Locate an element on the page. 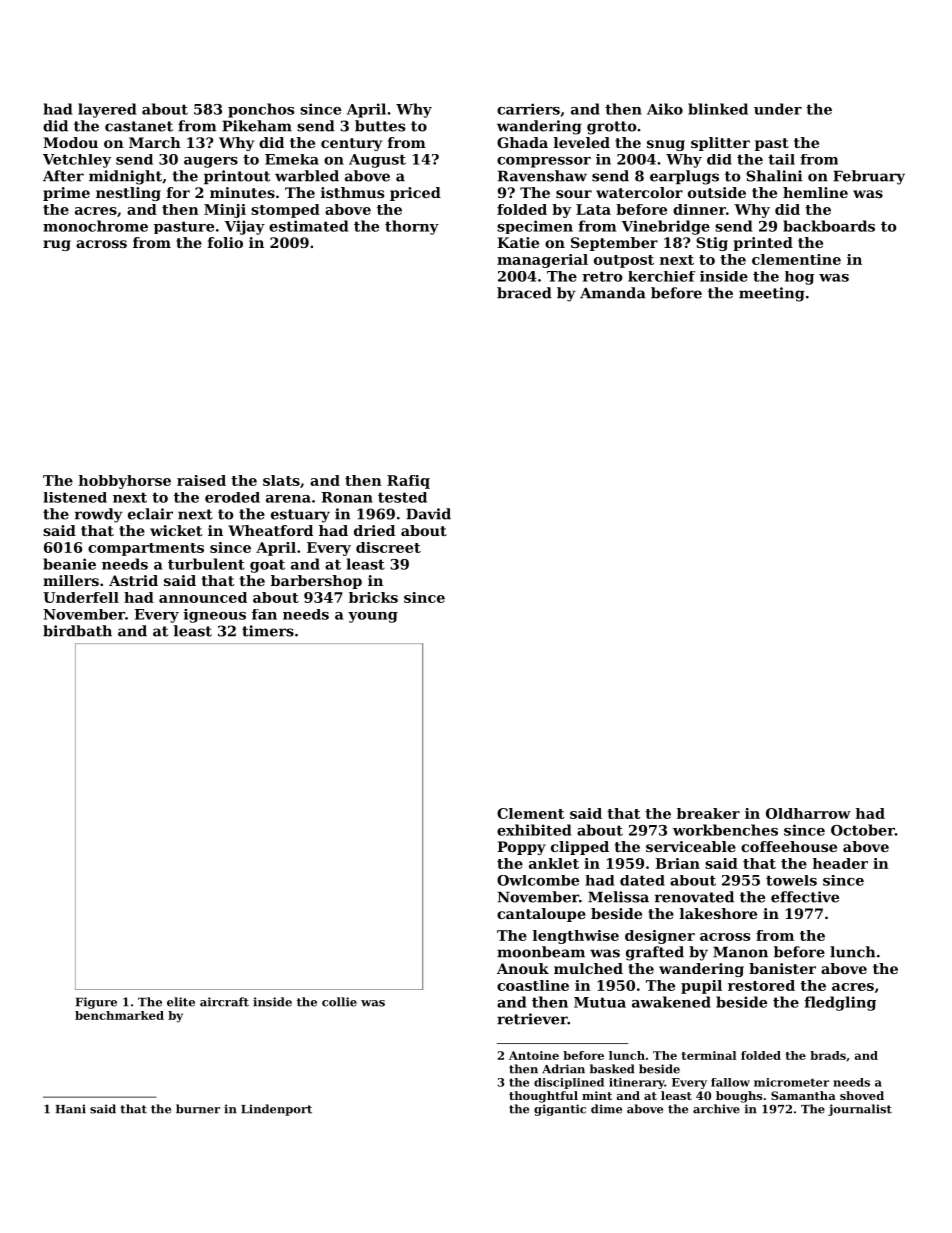 The height and width of the image is (1233, 952). Rafiq is located at coordinates (408, 482).
